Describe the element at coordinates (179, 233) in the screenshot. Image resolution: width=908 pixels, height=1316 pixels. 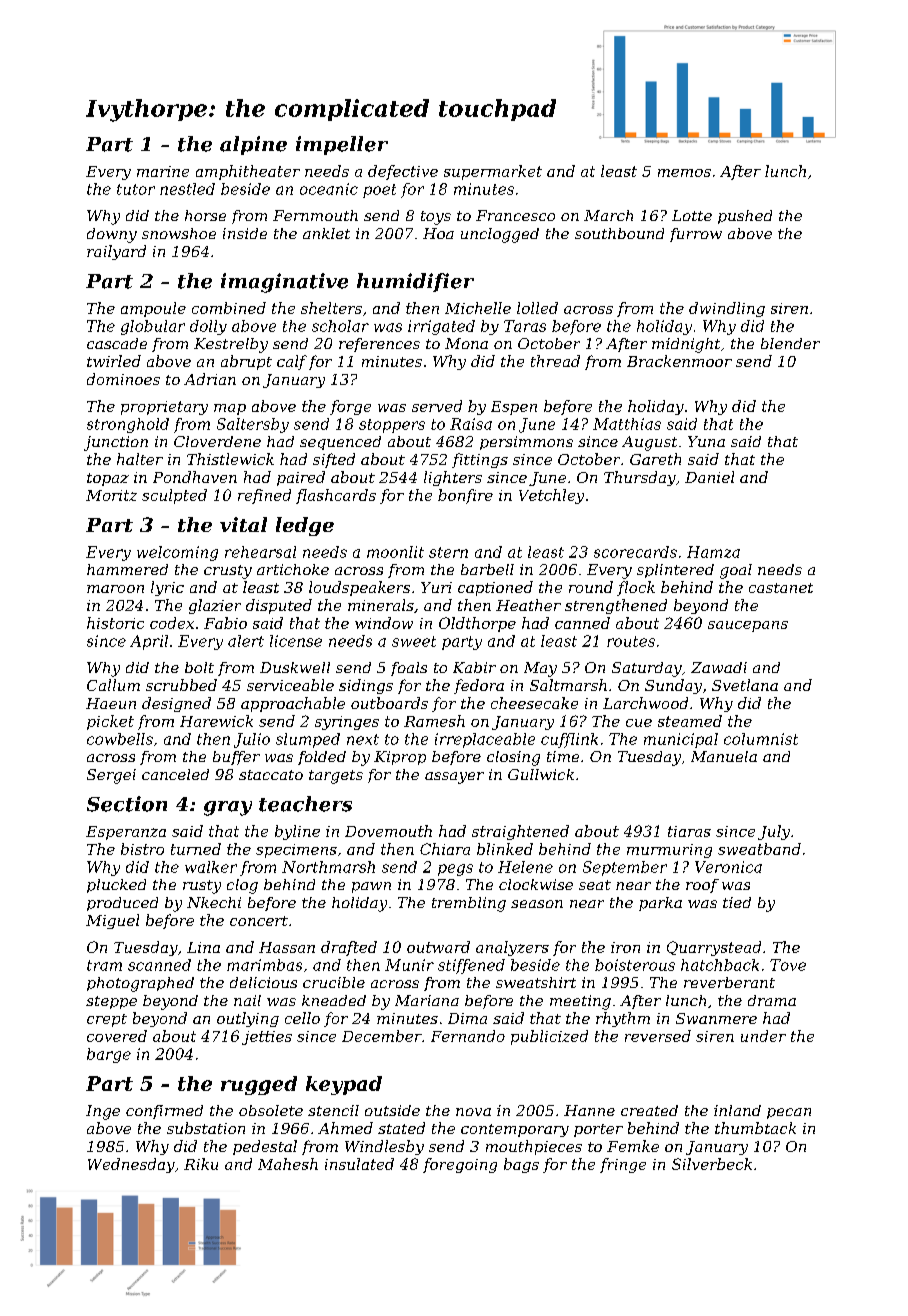
I see `snowshoe` at that location.
